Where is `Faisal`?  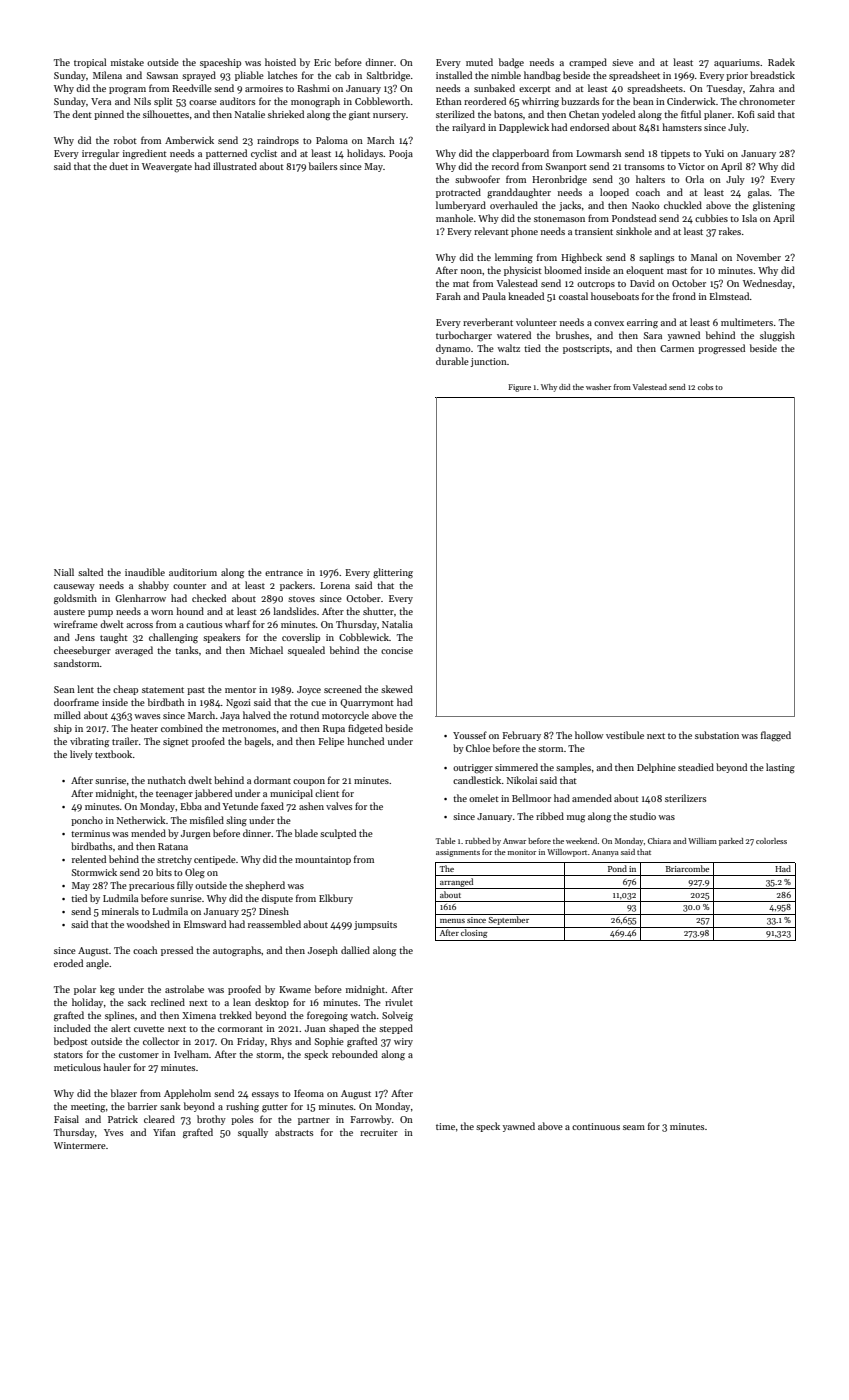
Faisal is located at coordinates (66, 1119).
